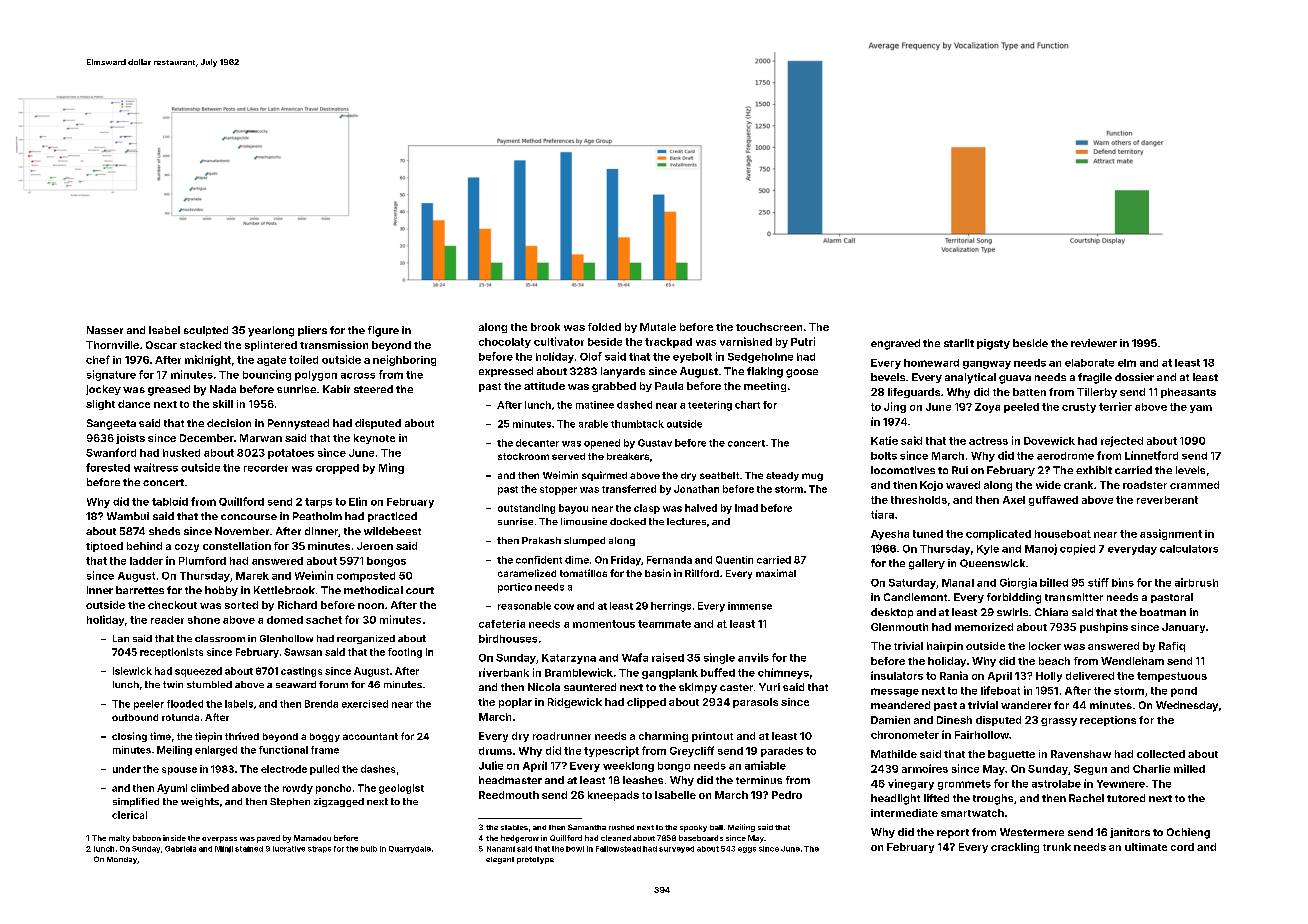 This screenshot has height=924, width=1308. Describe the element at coordinates (769, 327) in the screenshot. I see `touchscreen` at that location.
